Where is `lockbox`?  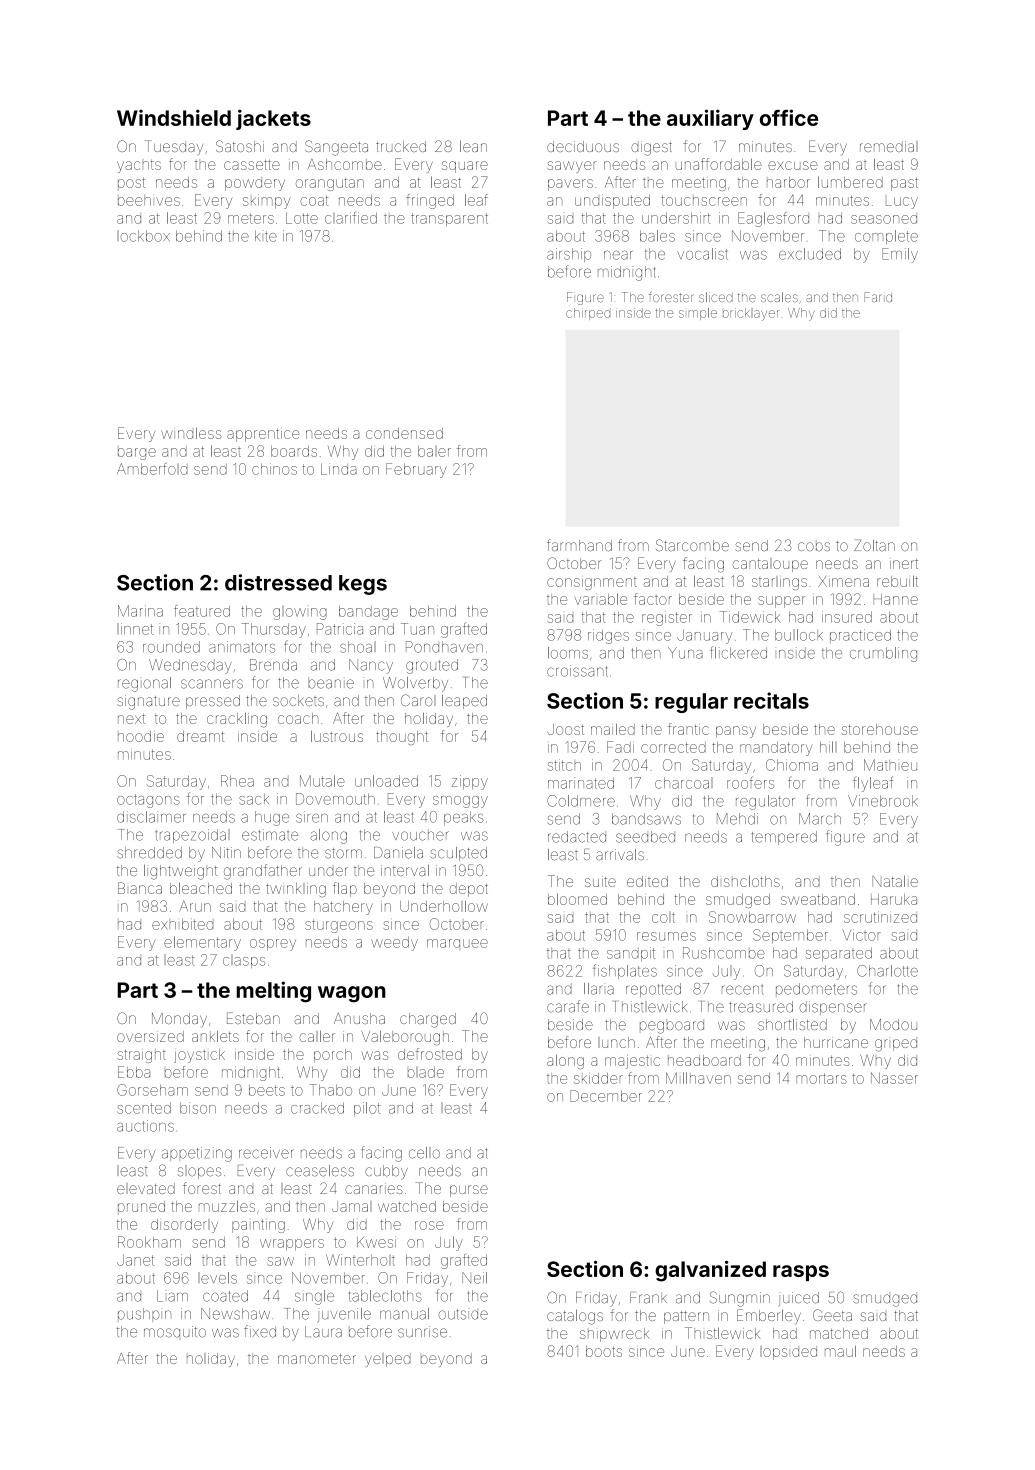 lockbox is located at coordinates (143, 236).
